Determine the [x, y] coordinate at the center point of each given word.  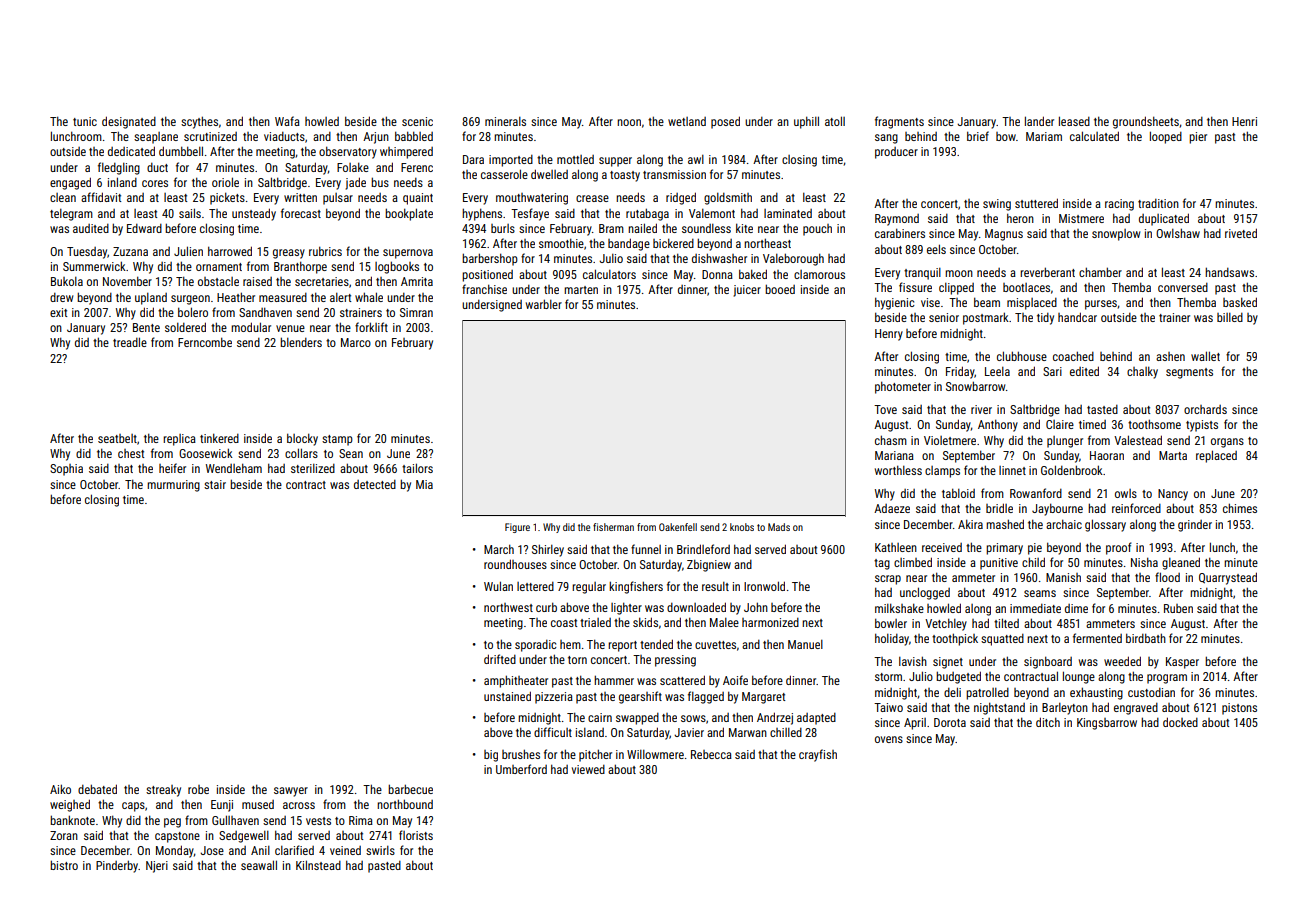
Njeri [157, 867]
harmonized [770, 622]
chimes [1240, 508]
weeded [1122, 661]
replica [179, 440]
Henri [1244, 121]
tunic [85, 121]
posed [725, 122]
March [499, 549]
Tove [885, 409]
